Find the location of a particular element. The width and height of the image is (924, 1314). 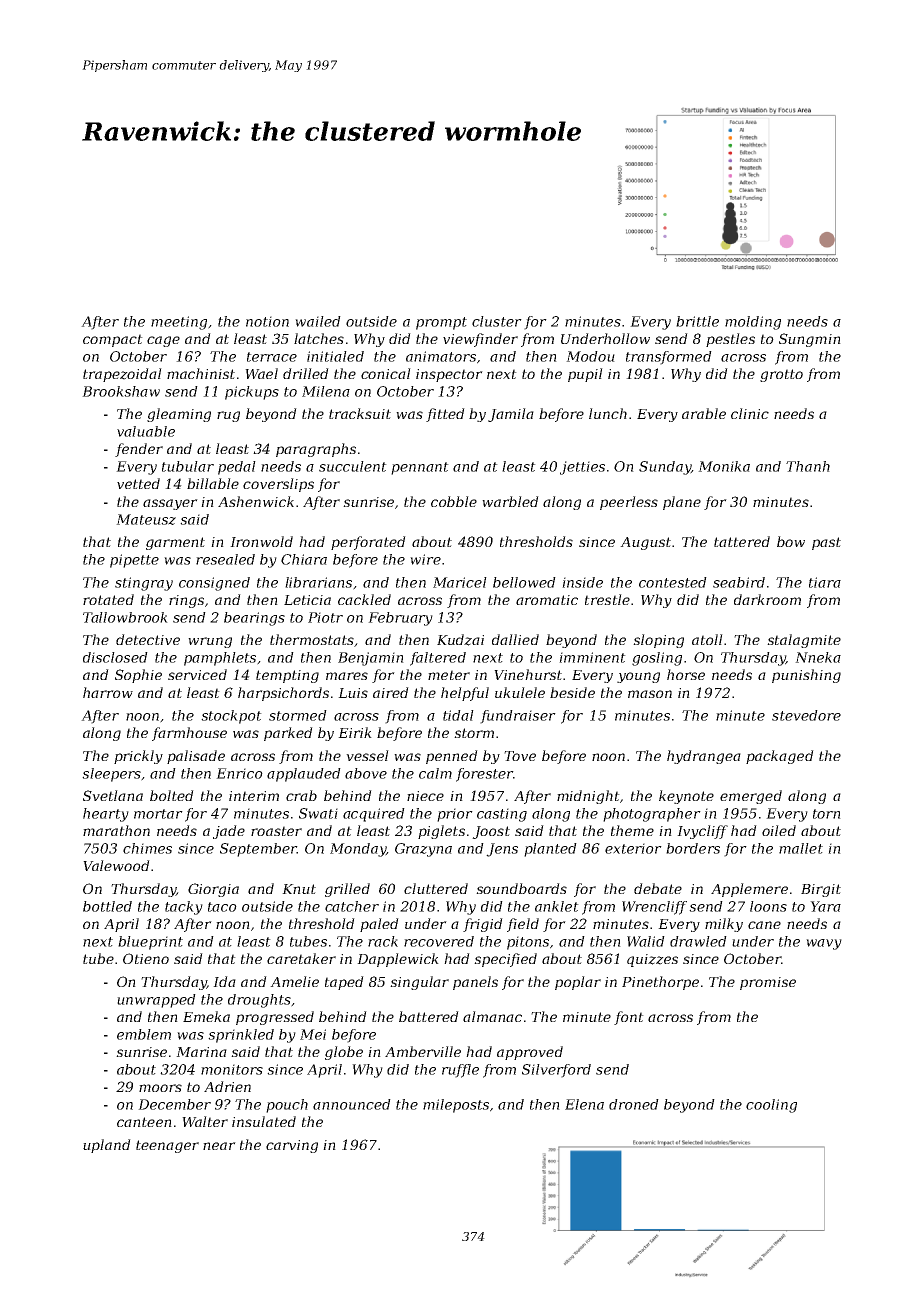

farmhouse is located at coordinates (189, 734).
